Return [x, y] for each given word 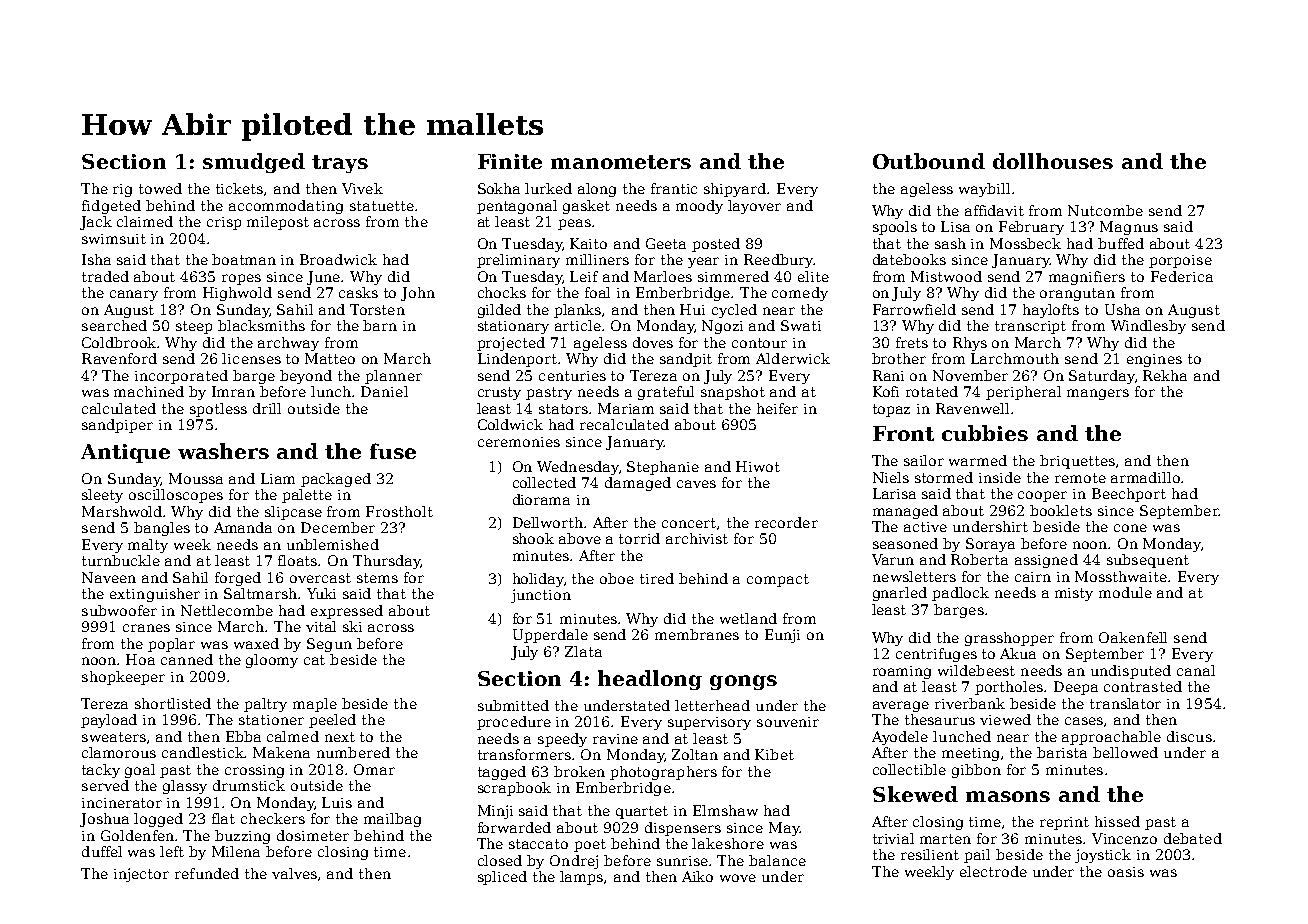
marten [945, 839]
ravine [615, 739]
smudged [254, 163]
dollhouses [1053, 161]
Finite [510, 161]
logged [158, 820]
